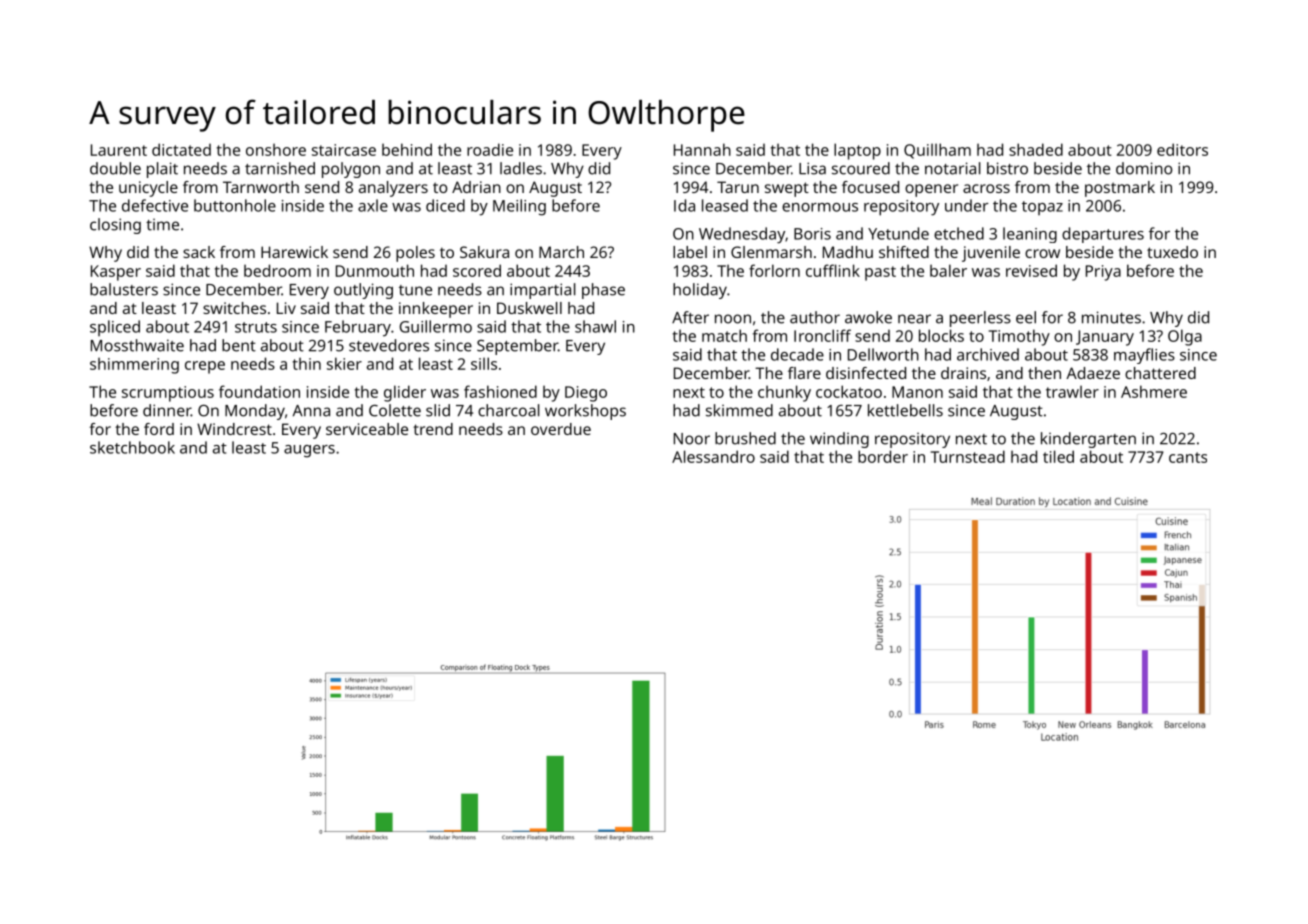 The width and height of the screenshot is (1308, 924). I want to click on mayflies, so click(1144, 356).
